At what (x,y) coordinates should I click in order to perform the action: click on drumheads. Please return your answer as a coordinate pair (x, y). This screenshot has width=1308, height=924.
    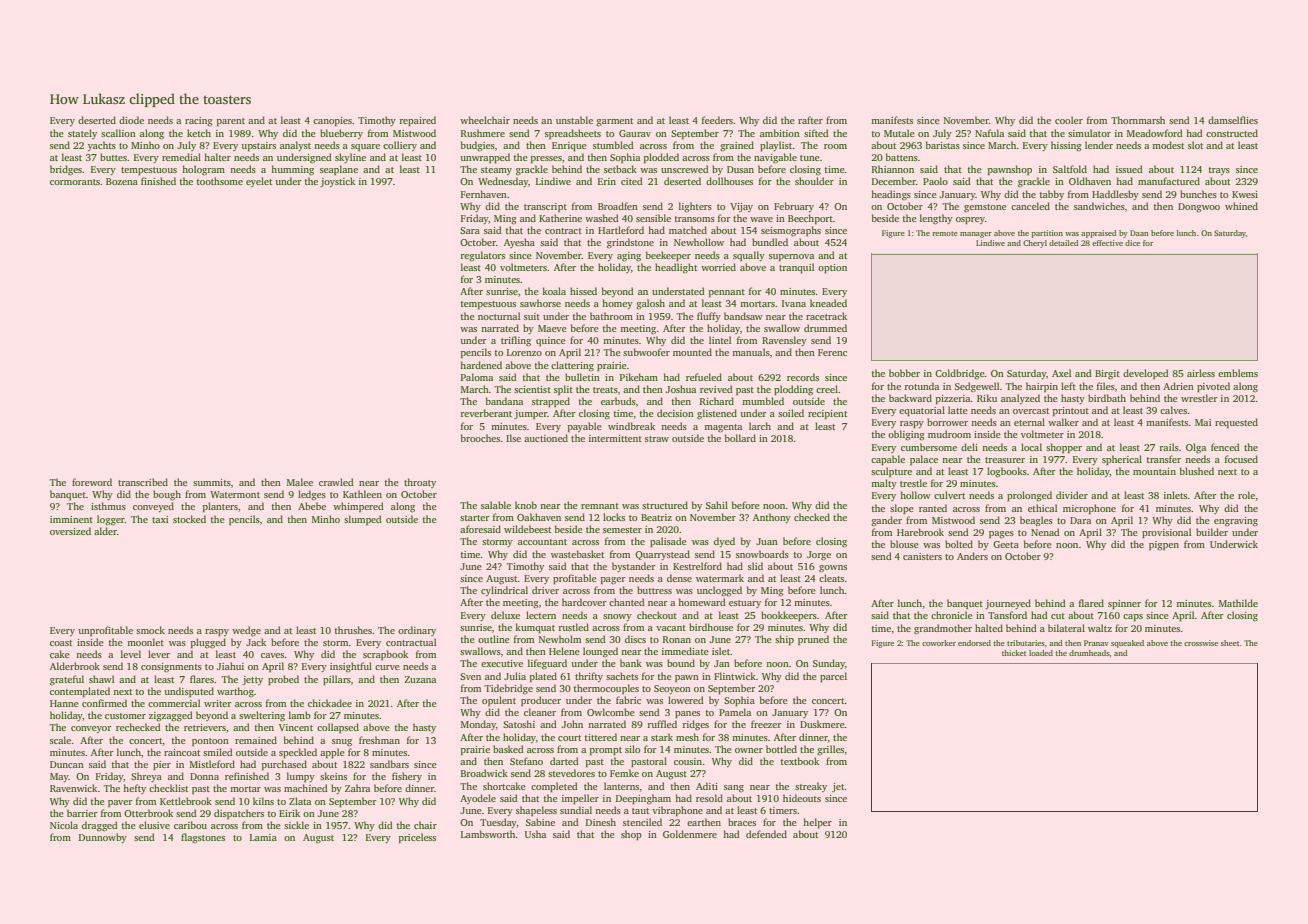
    Looking at the image, I should click on (1089, 653).
